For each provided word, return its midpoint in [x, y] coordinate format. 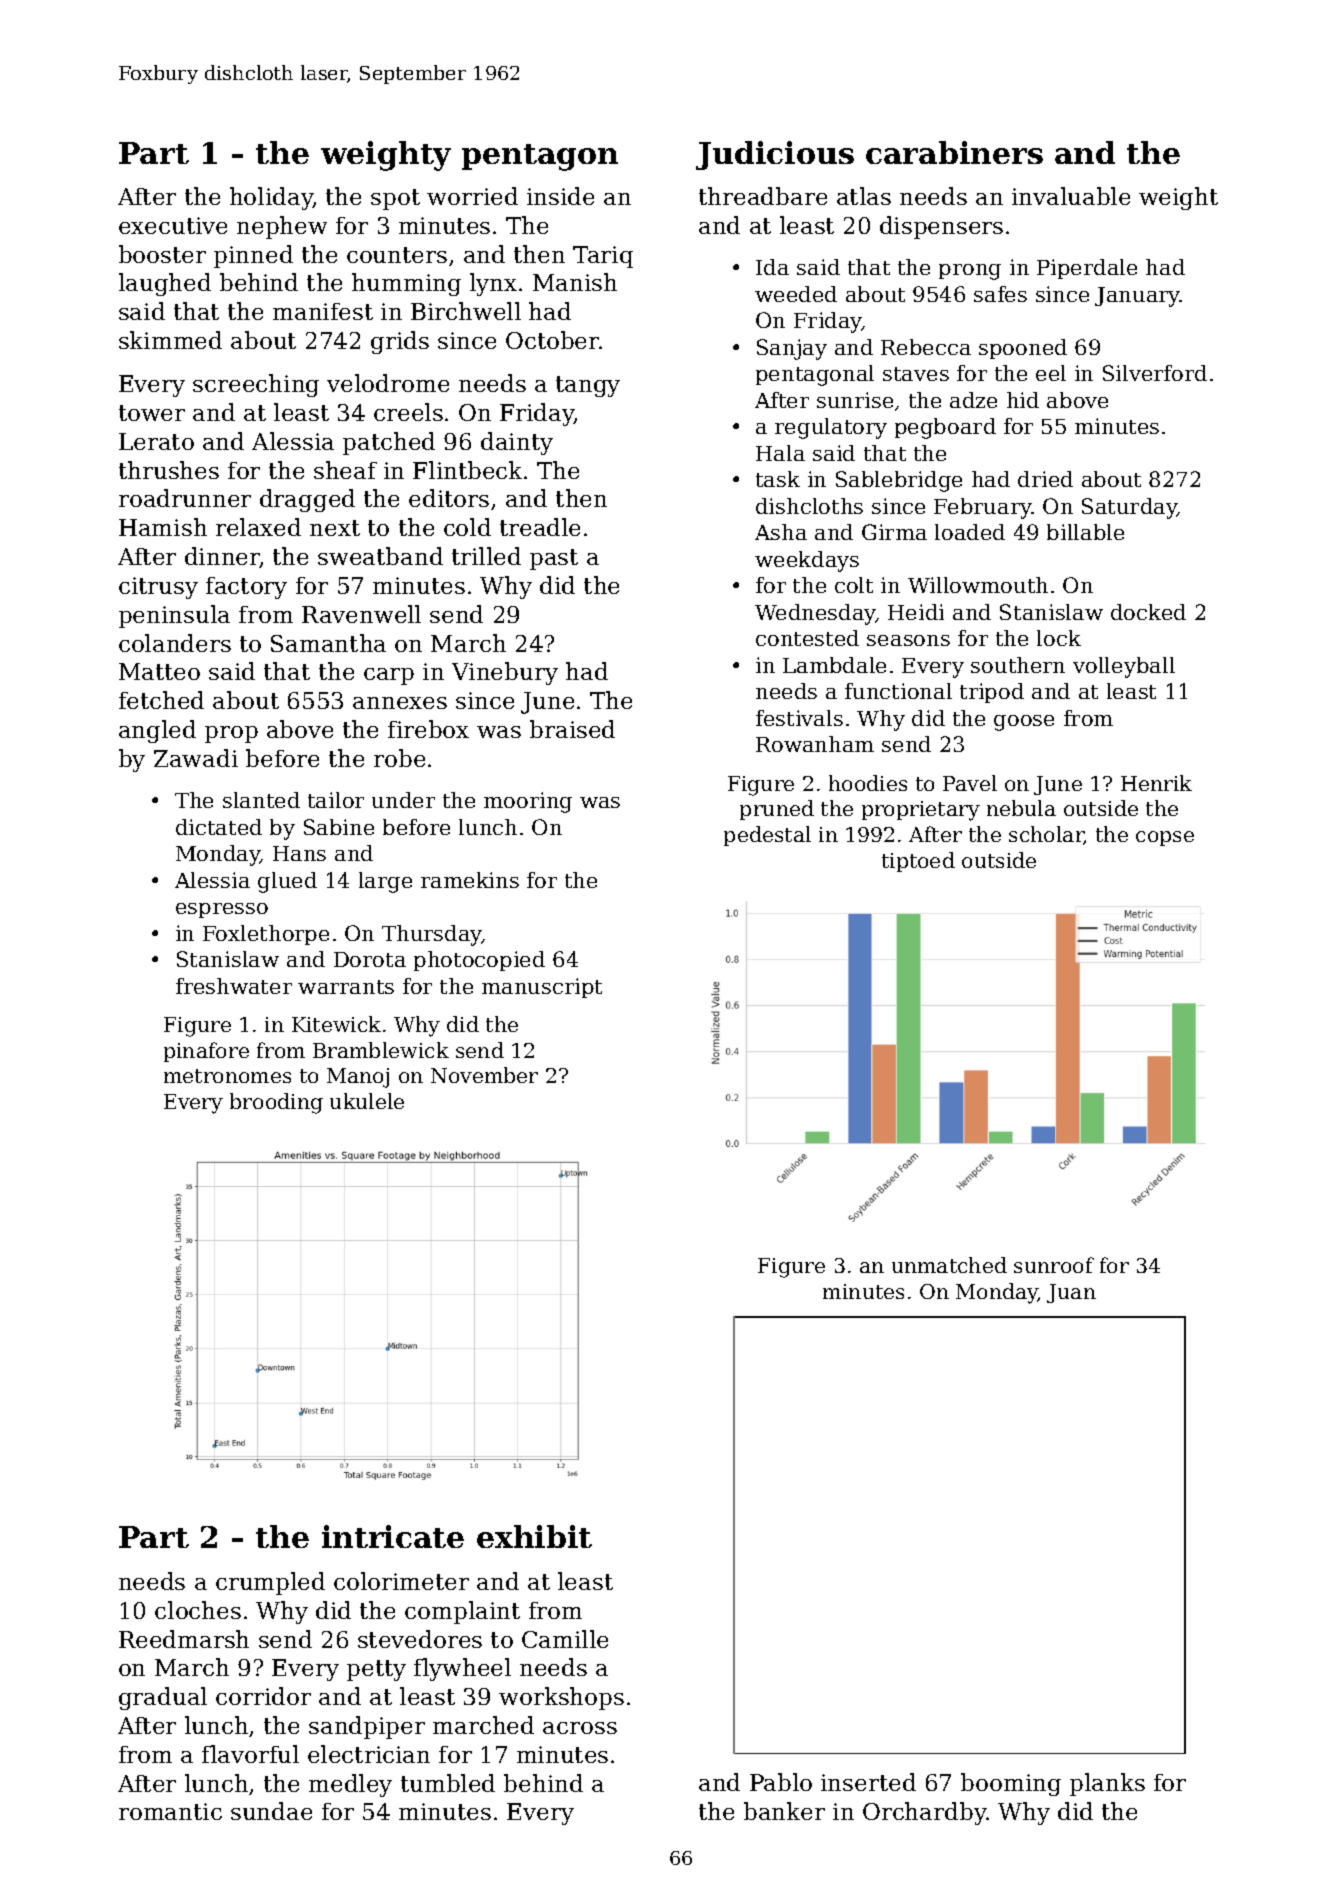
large [385, 882]
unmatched [949, 1265]
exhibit [534, 1536]
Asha [781, 532]
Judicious [775, 155]
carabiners [954, 152]
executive [173, 225]
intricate [393, 1536]
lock [1059, 638]
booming [1011, 1784]
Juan [1071, 1293]
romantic [170, 1811]
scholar [1046, 835]
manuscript [542, 988]
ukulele [367, 1101]
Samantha [328, 643]
